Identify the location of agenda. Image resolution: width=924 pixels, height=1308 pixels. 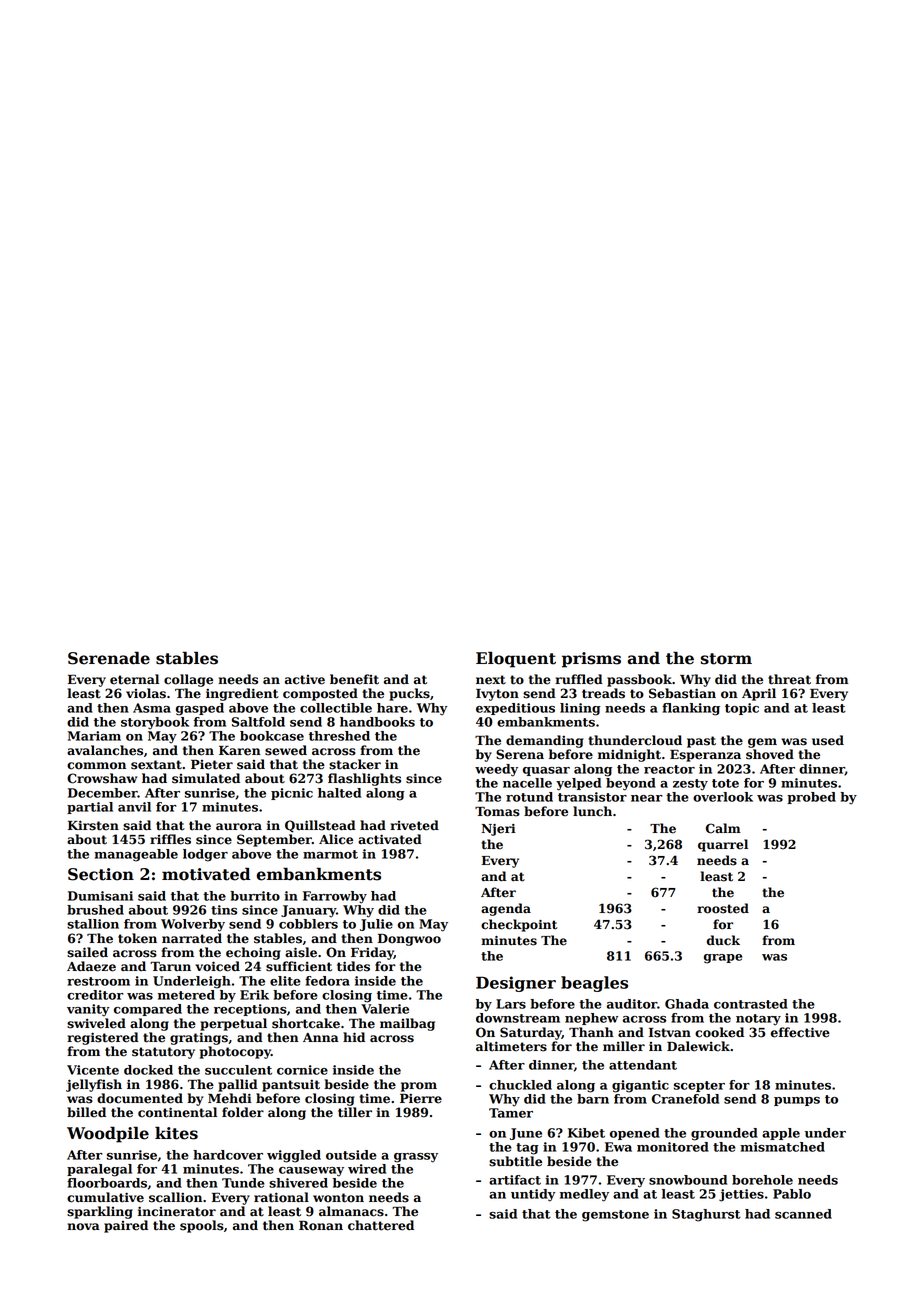
(506, 909).
